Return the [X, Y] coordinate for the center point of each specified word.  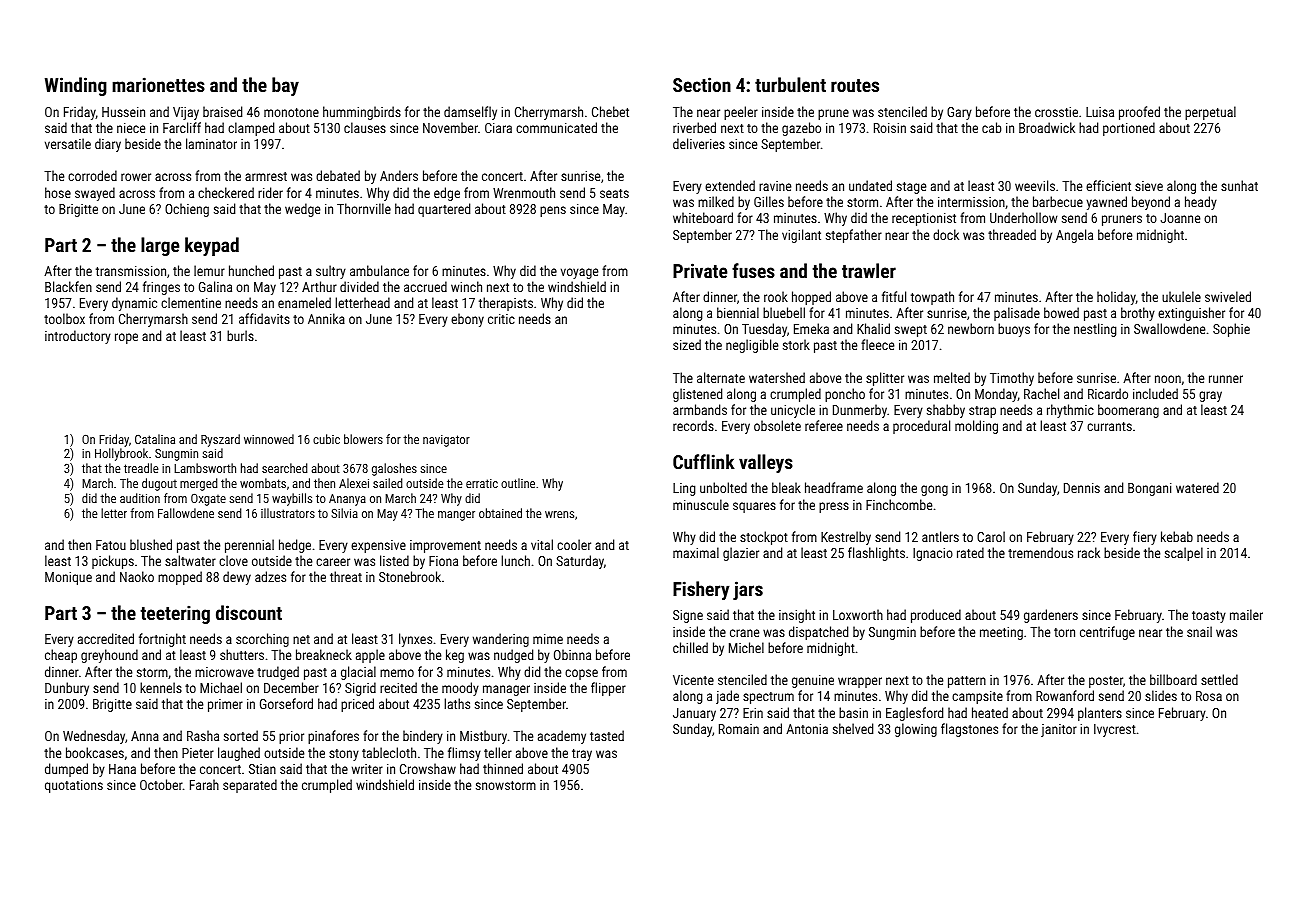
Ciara [498, 128]
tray [582, 755]
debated [338, 175]
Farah [204, 784]
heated [990, 712]
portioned [1129, 129]
